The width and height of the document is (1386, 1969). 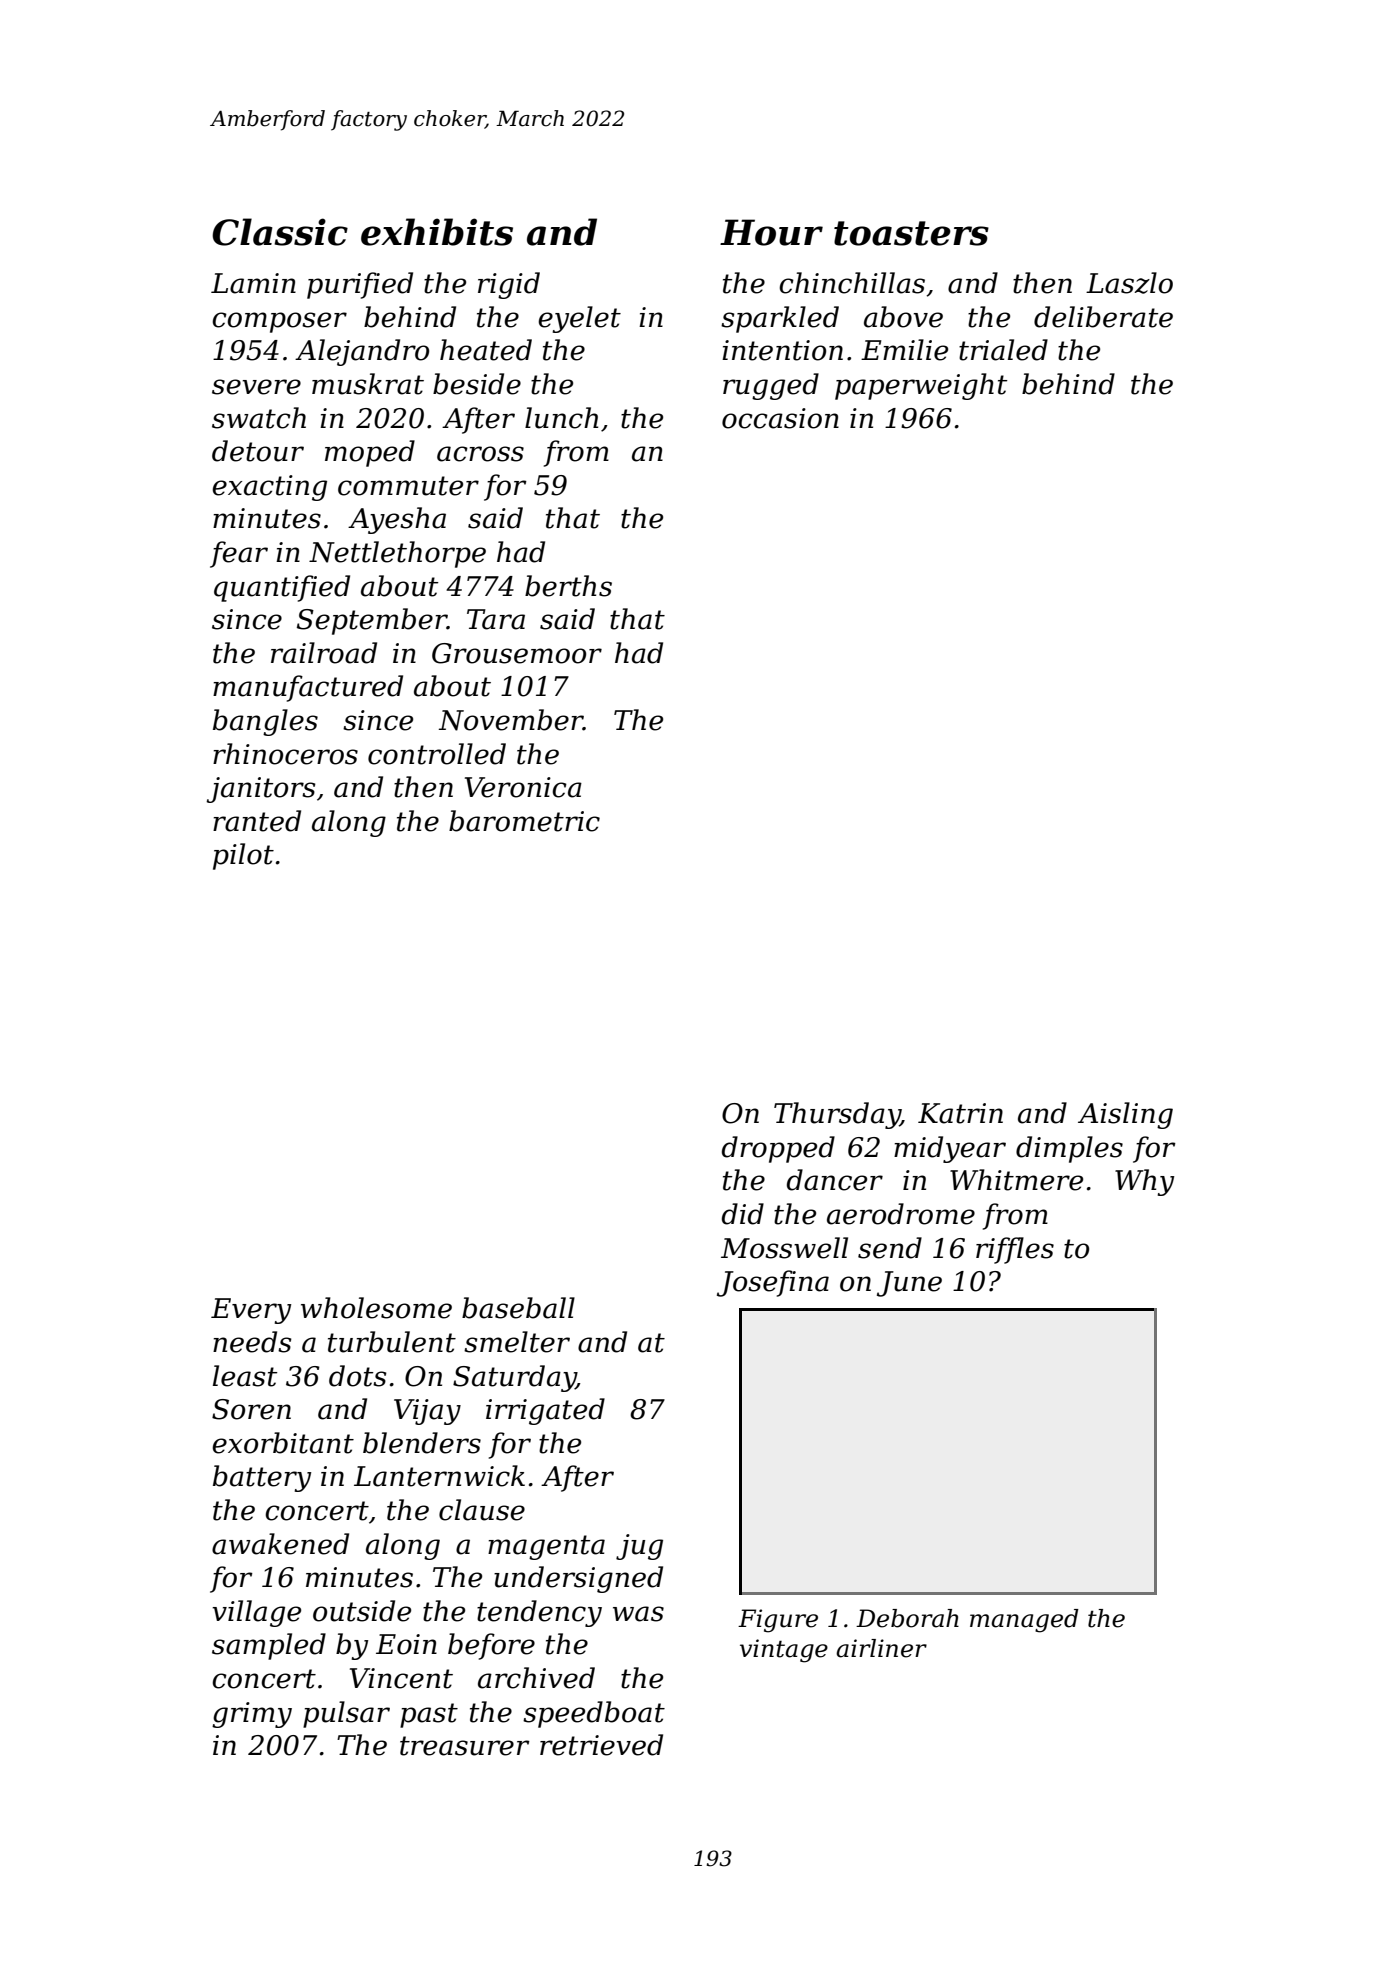 I want to click on June, so click(x=909, y=1284).
